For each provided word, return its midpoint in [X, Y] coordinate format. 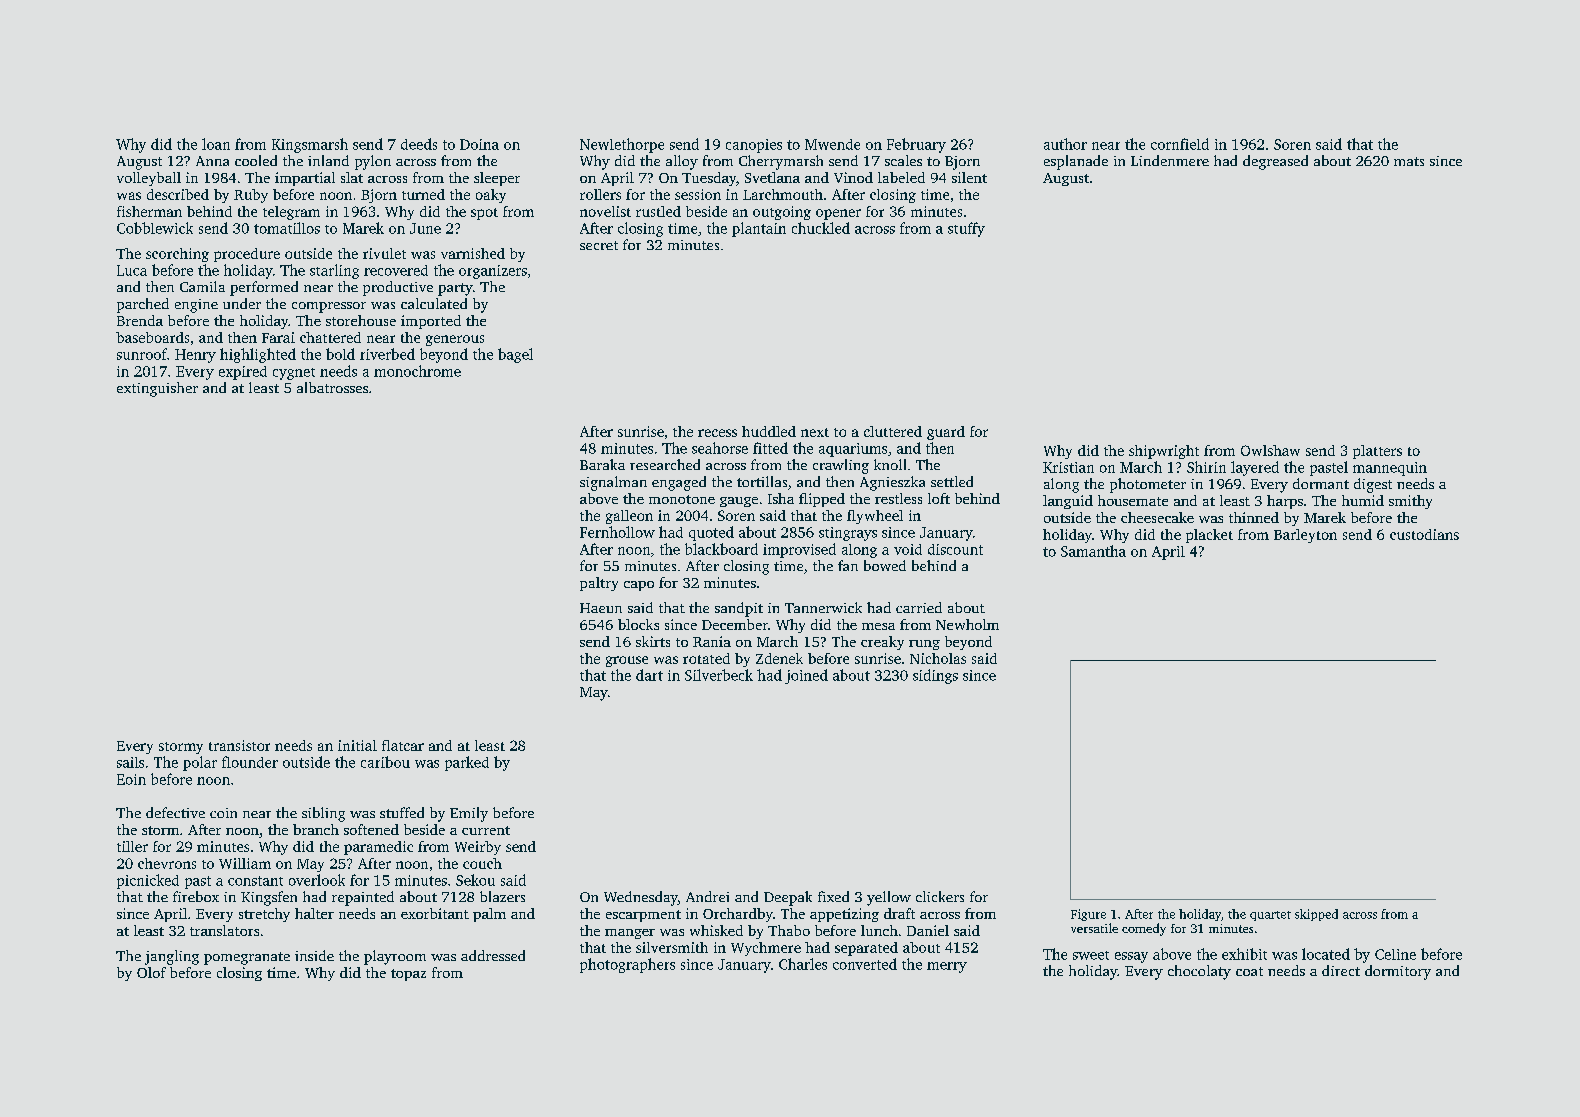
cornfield [1180, 144]
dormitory [1398, 972]
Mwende [832, 144]
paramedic [378, 848]
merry [947, 967]
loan [216, 144]
